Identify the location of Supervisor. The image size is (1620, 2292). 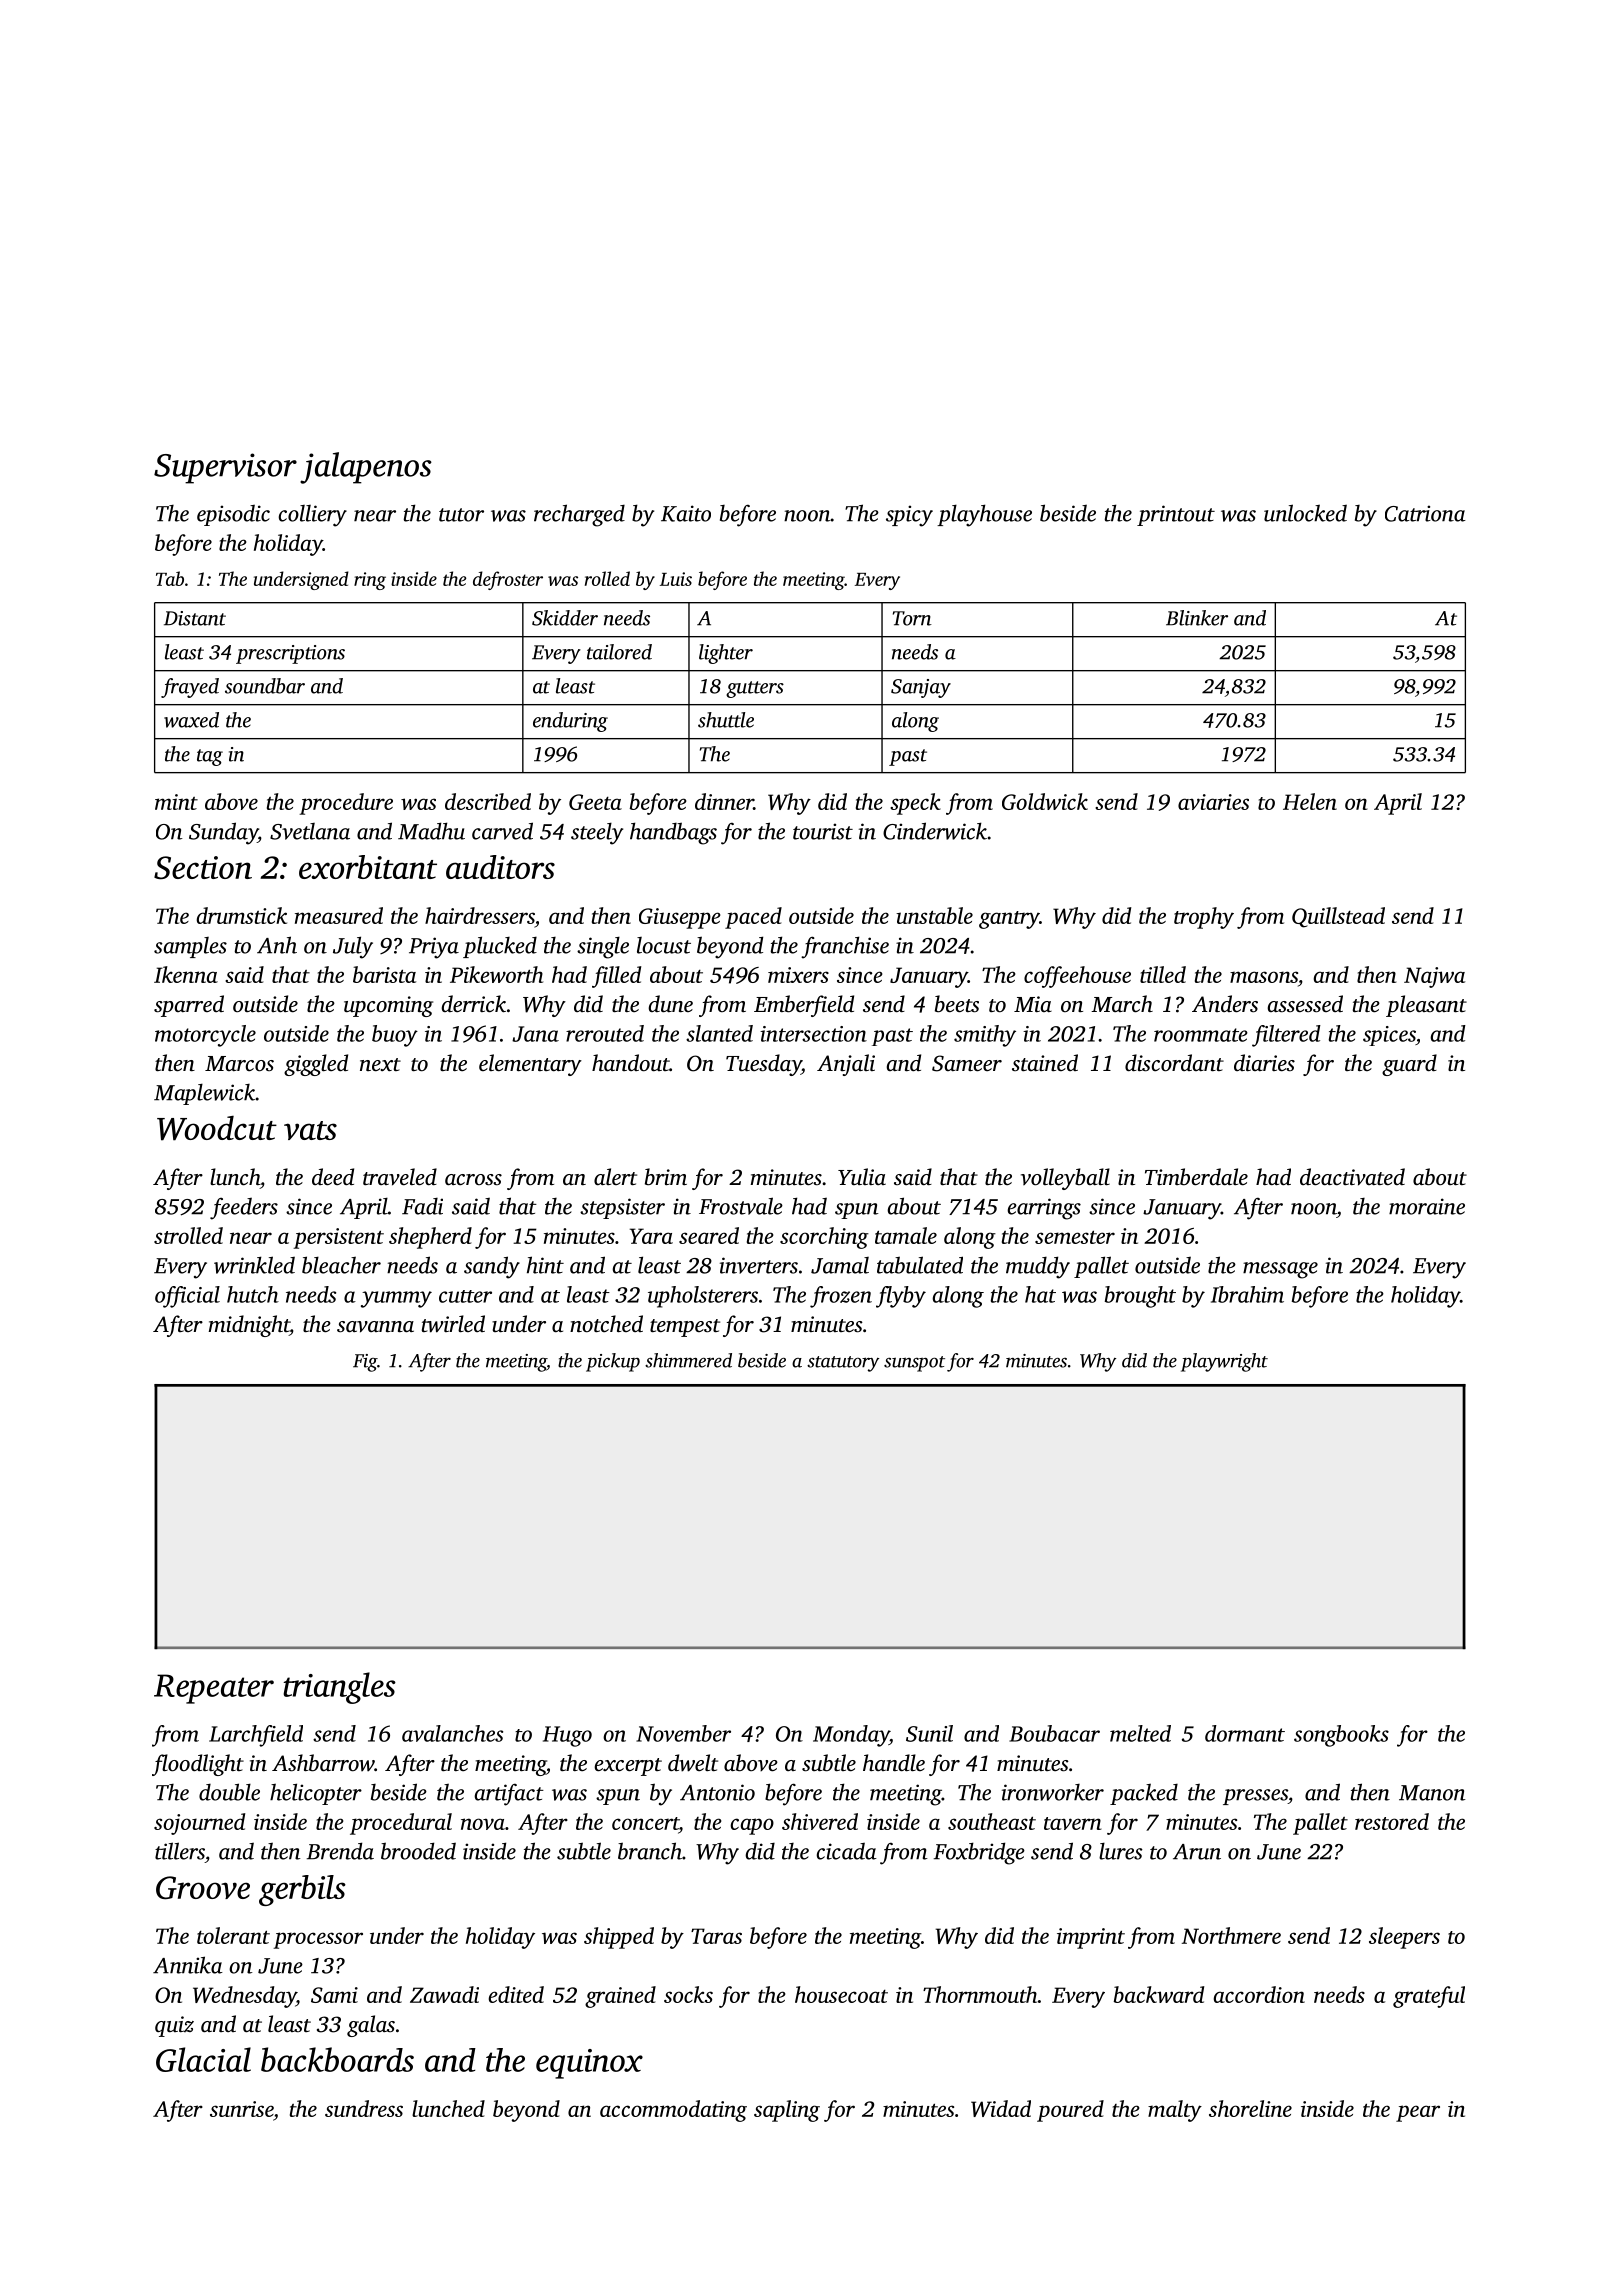
(225, 468).
